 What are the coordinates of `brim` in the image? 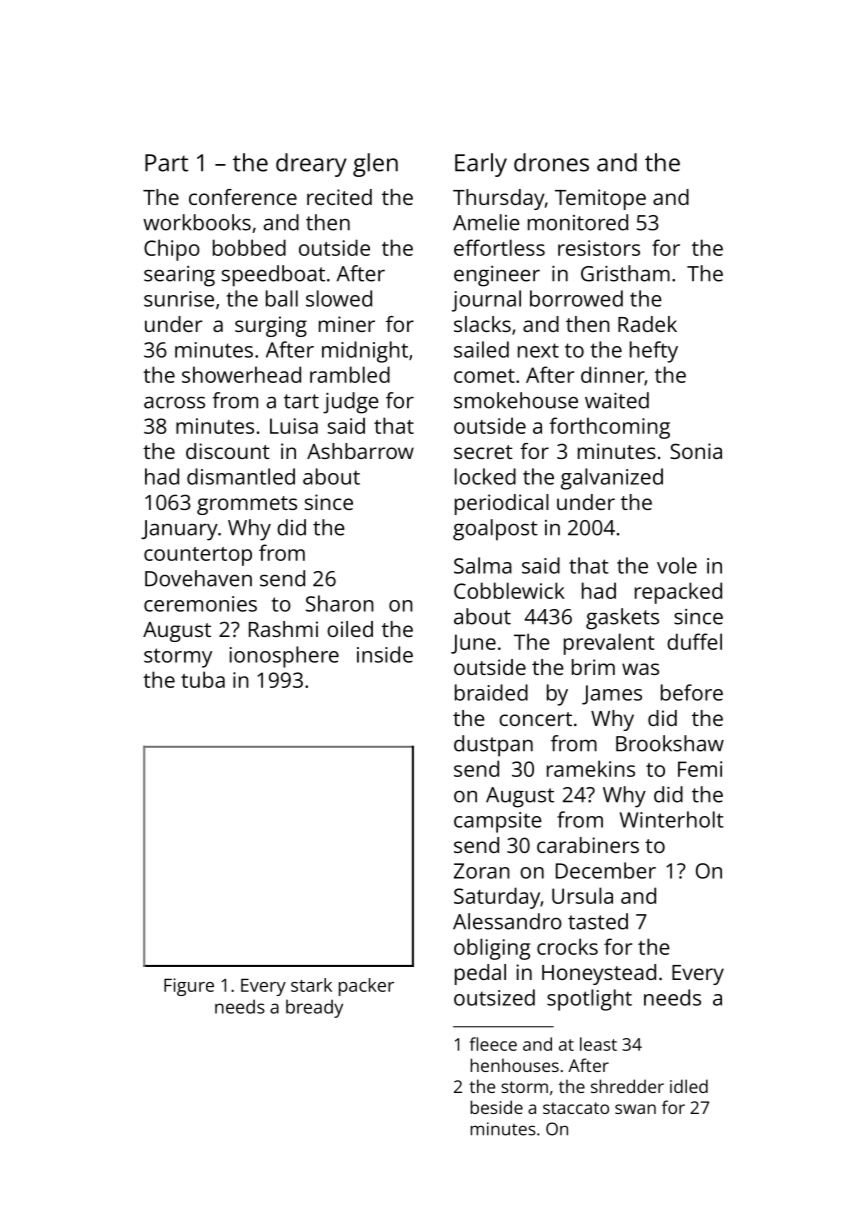 It's located at (593, 667).
